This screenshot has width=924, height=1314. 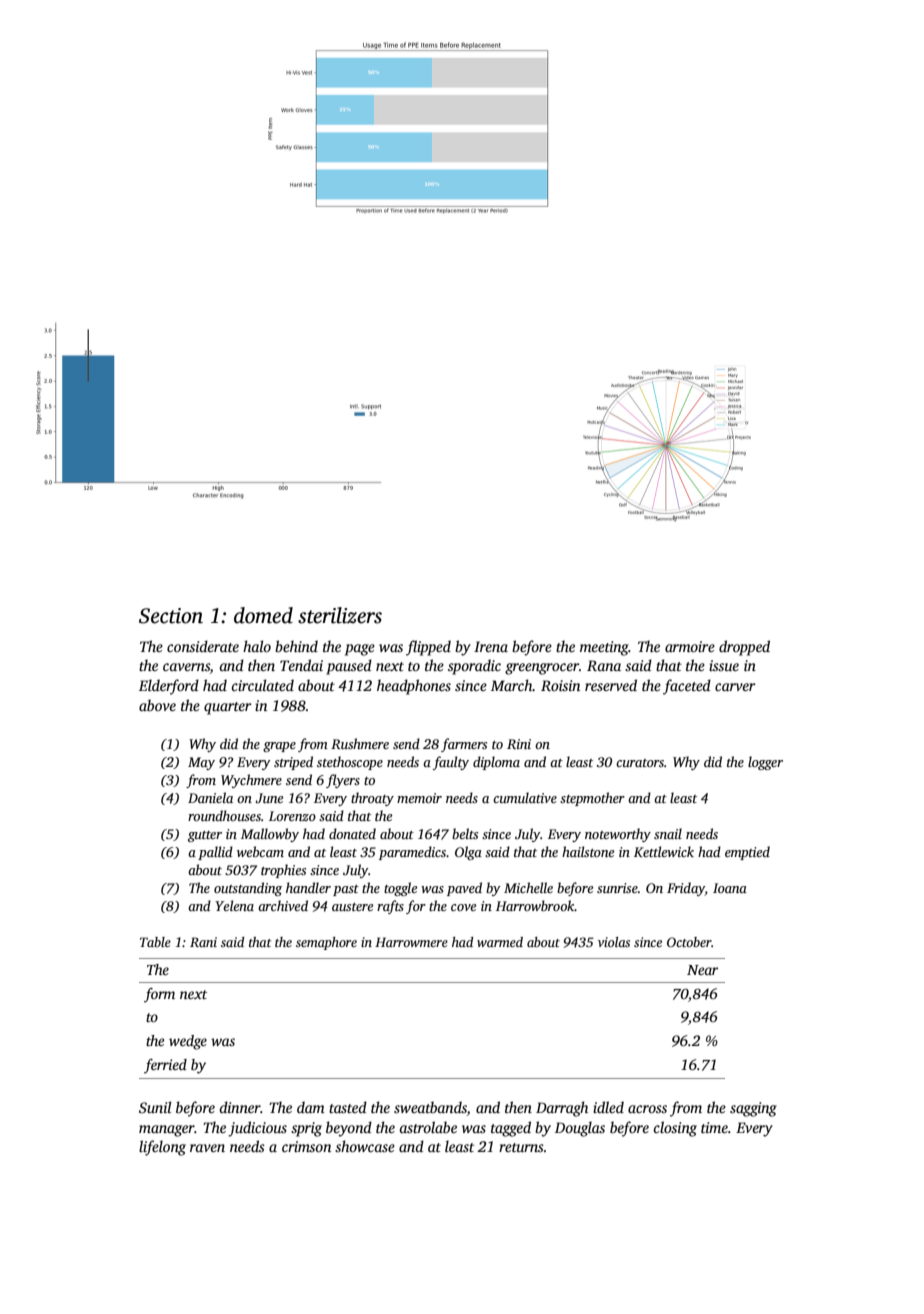 What do you see at coordinates (188, 1042) in the screenshot?
I see `wedge` at bounding box center [188, 1042].
